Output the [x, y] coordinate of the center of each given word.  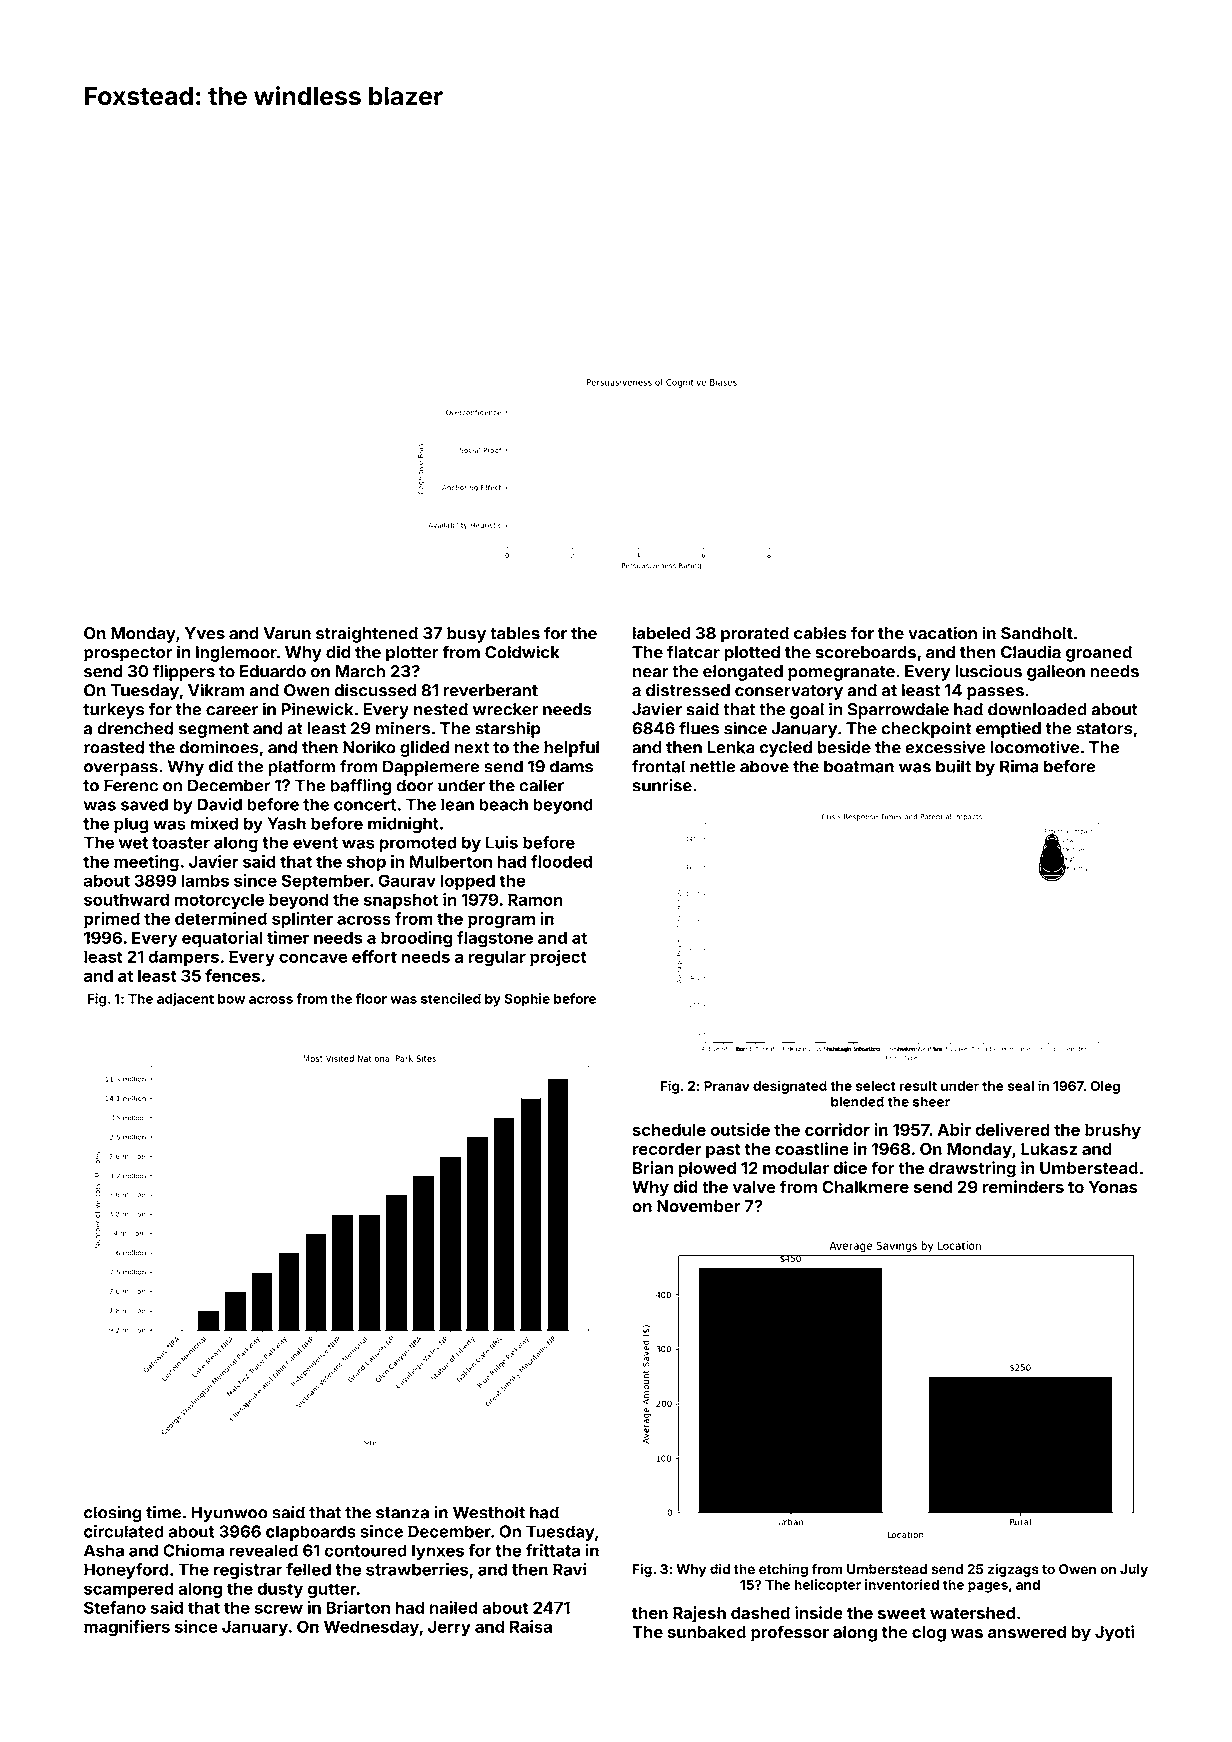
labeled [661, 633]
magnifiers [127, 1628]
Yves [205, 633]
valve [754, 1187]
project [558, 958]
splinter [302, 920]
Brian [653, 1167]
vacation [942, 633]
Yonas [1113, 1187]
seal [1021, 1086]
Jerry [449, 1628]
